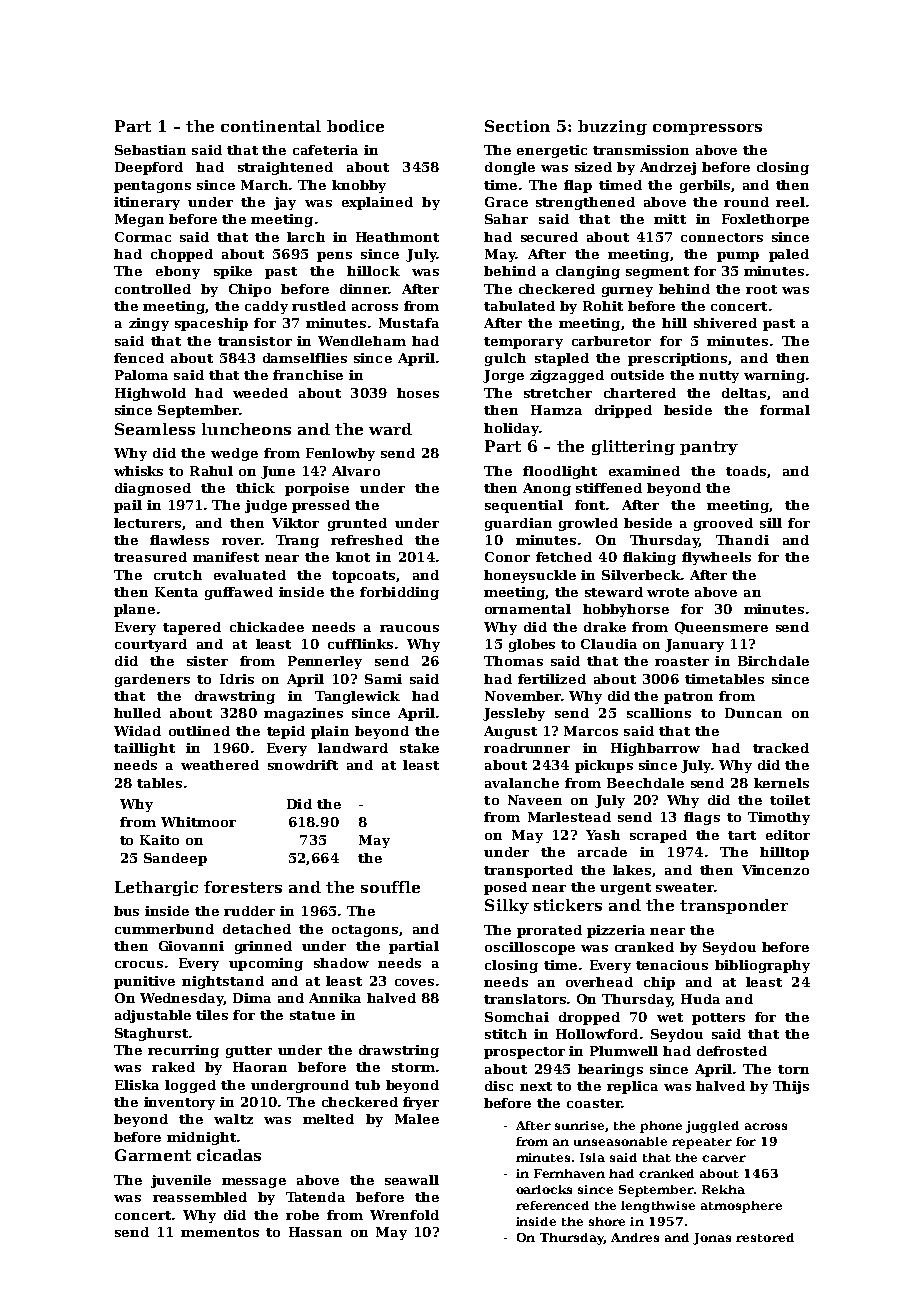 Image resolution: width=924 pixels, height=1314 pixels. Describe the element at coordinates (517, 126) in the document. I see `Section` at that location.
